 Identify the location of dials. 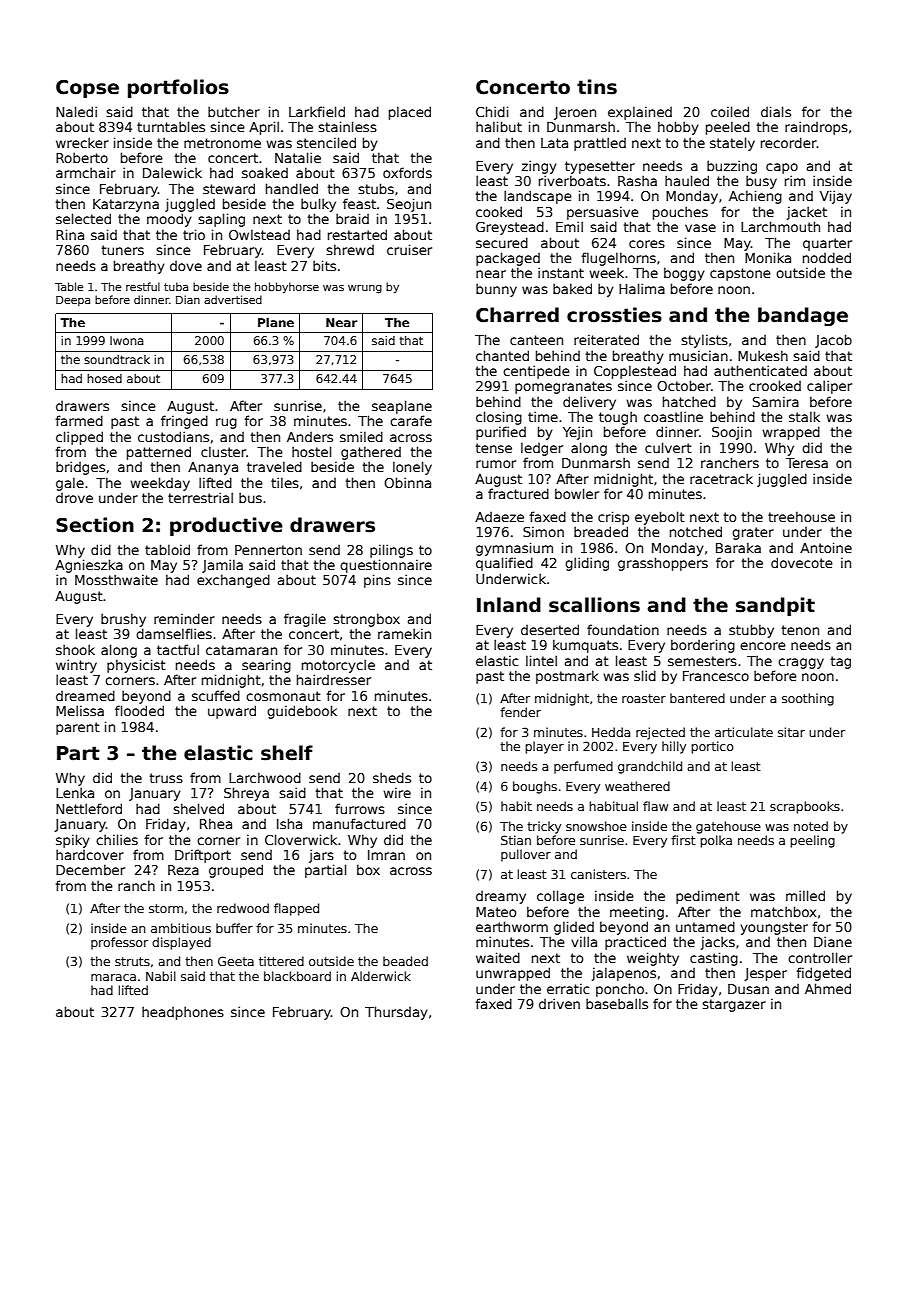
(776, 111).
